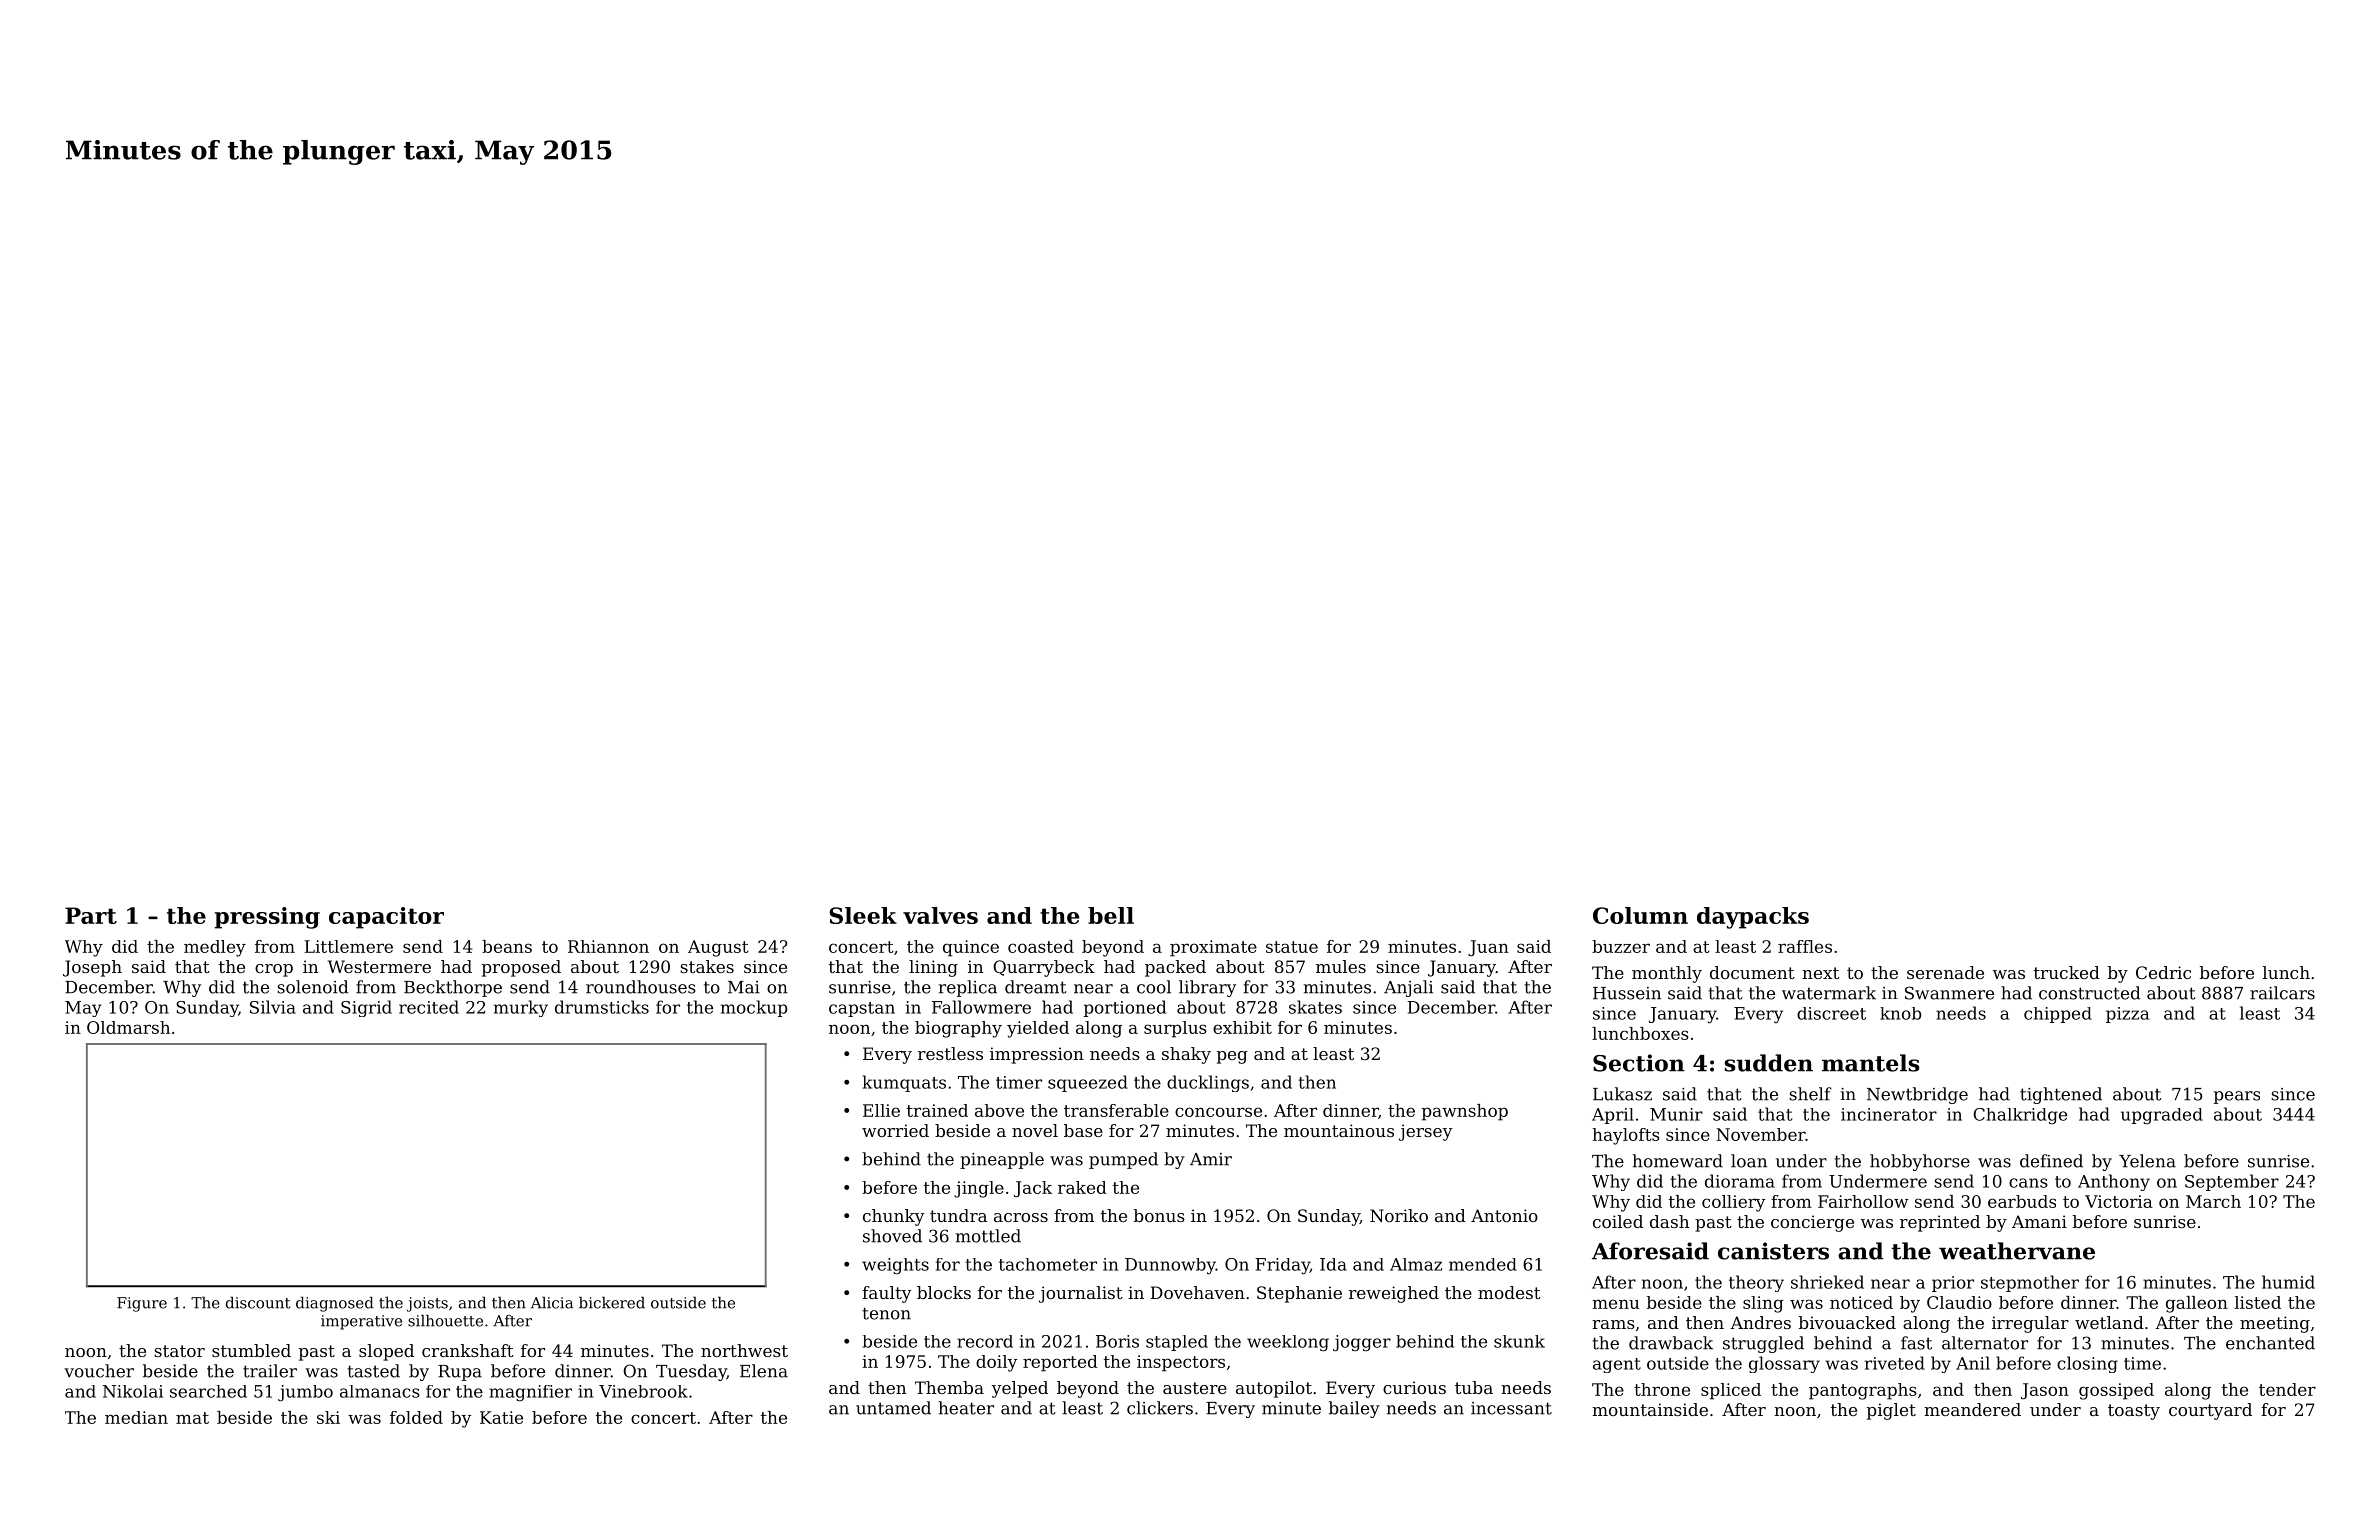 This screenshot has width=2380, height=1540. Describe the element at coordinates (179, 1351) in the screenshot. I see `stator` at that location.
